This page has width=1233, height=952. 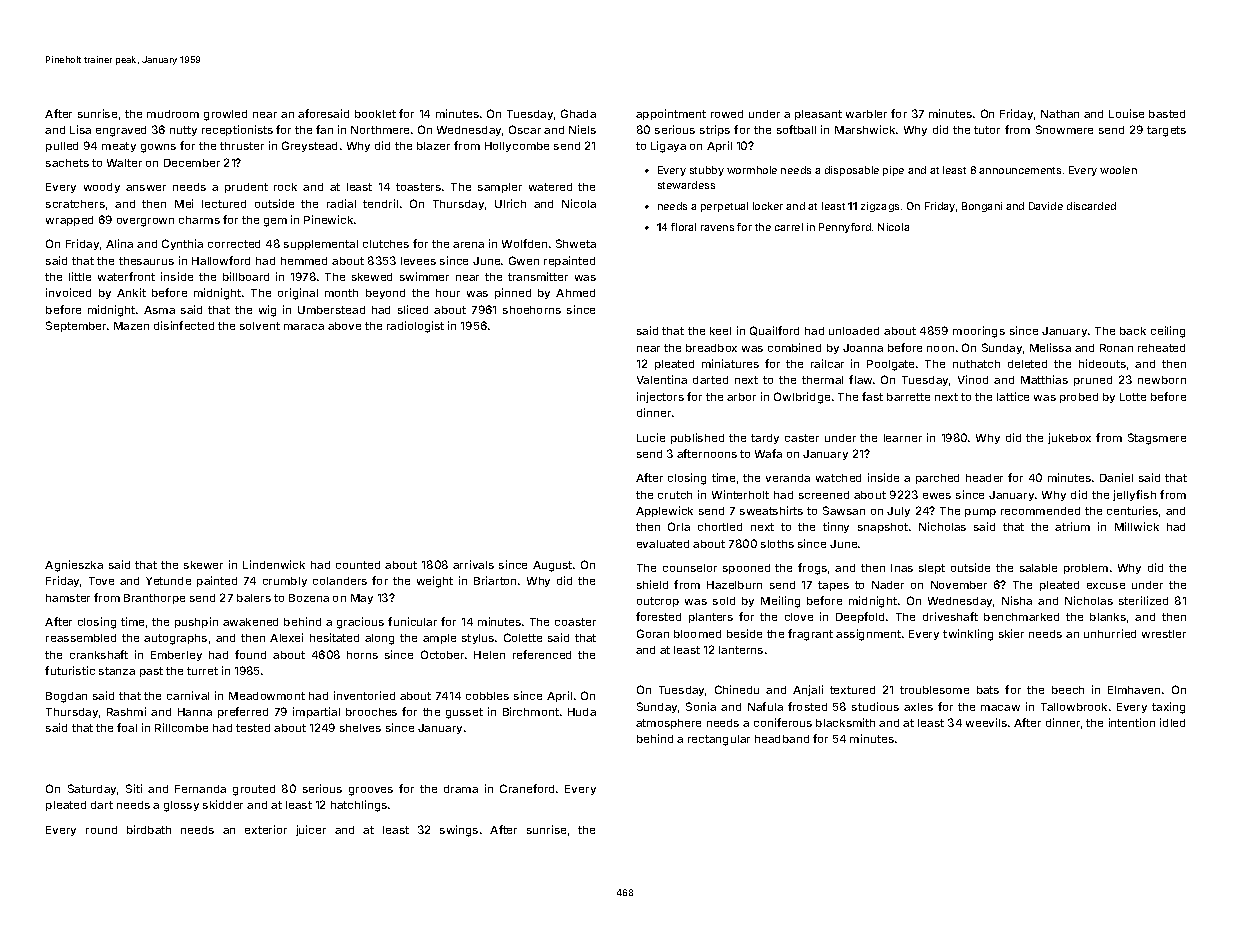 I want to click on mudroom, so click(x=173, y=114).
